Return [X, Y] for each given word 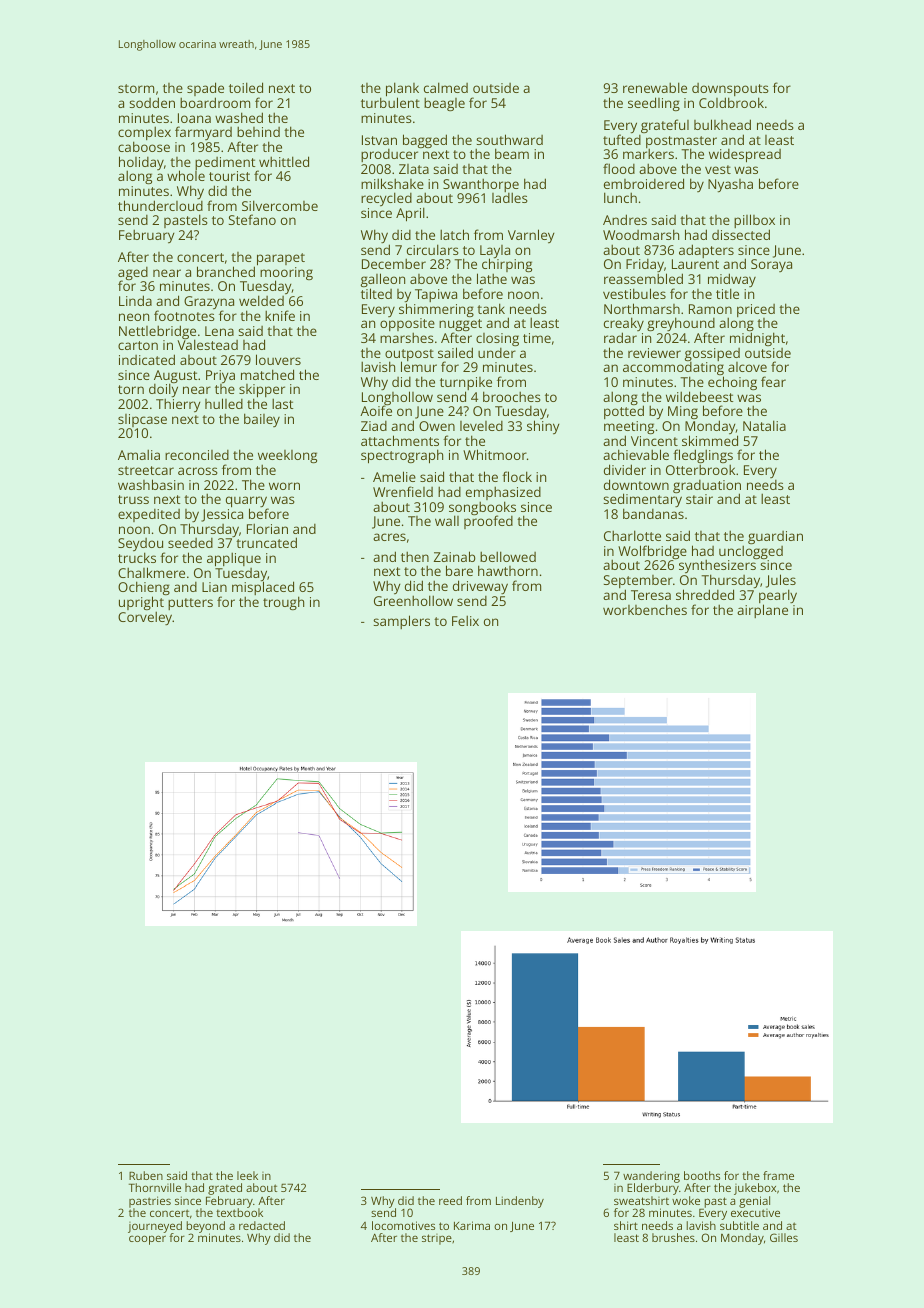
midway [732, 280]
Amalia [139, 454]
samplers [401, 622]
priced [756, 310]
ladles [510, 198]
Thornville [155, 1187]
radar [620, 338]
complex [144, 134]
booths [702, 1175]
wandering [651, 1177]
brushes [673, 1237]
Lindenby [520, 1202]
